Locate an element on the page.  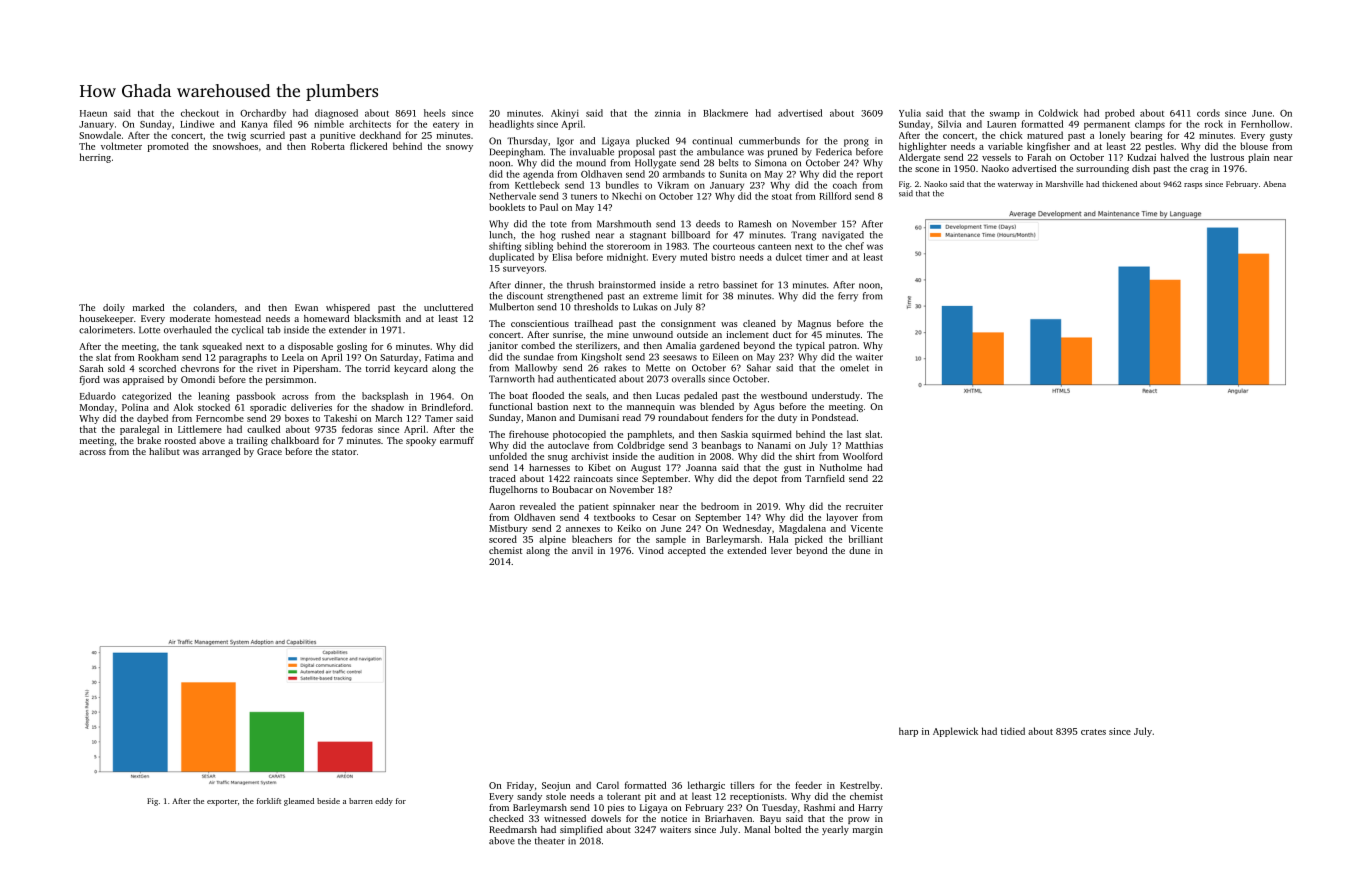
colanders is located at coordinates (214, 307).
